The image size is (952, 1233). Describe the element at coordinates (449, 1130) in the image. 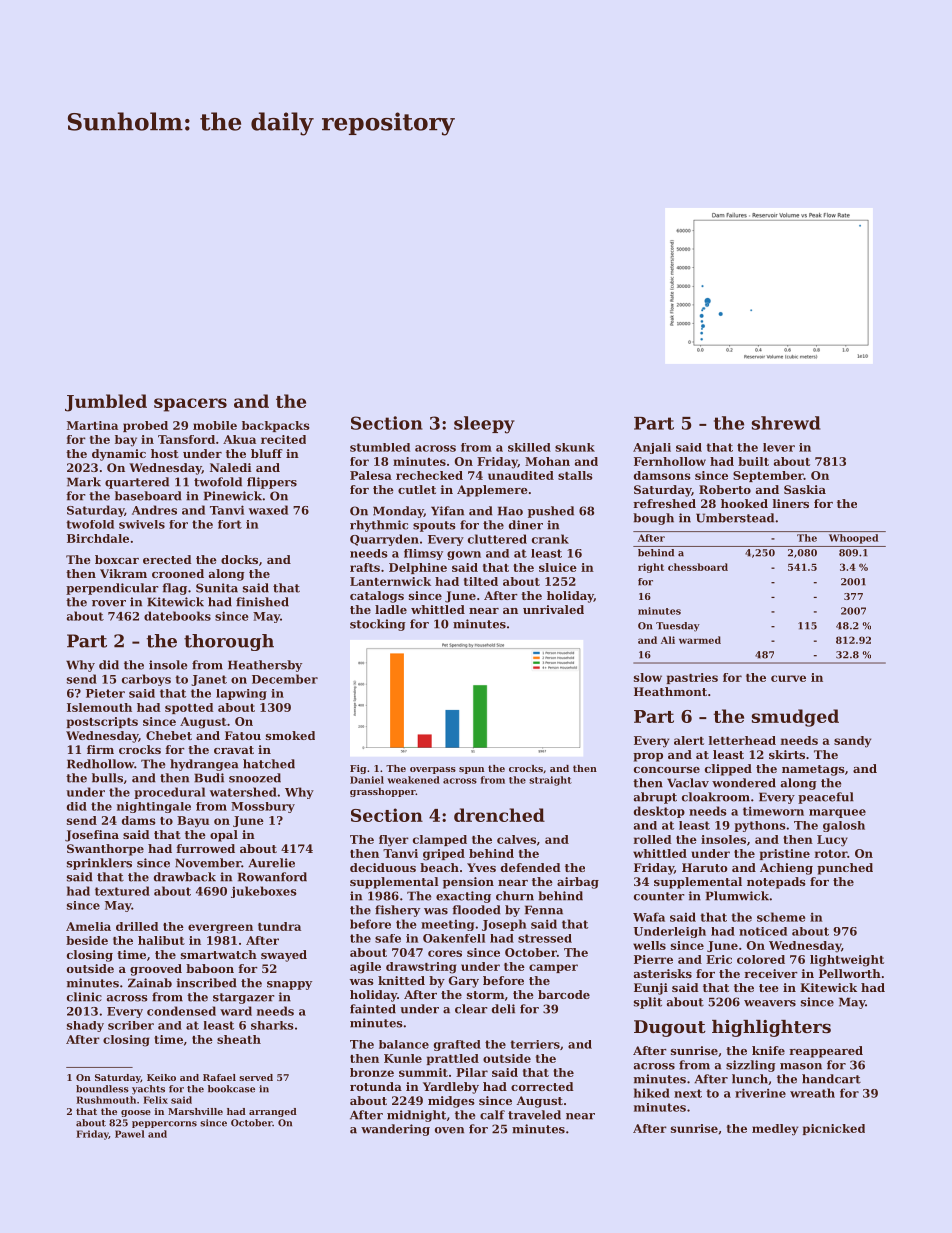

I see `oven` at that location.
